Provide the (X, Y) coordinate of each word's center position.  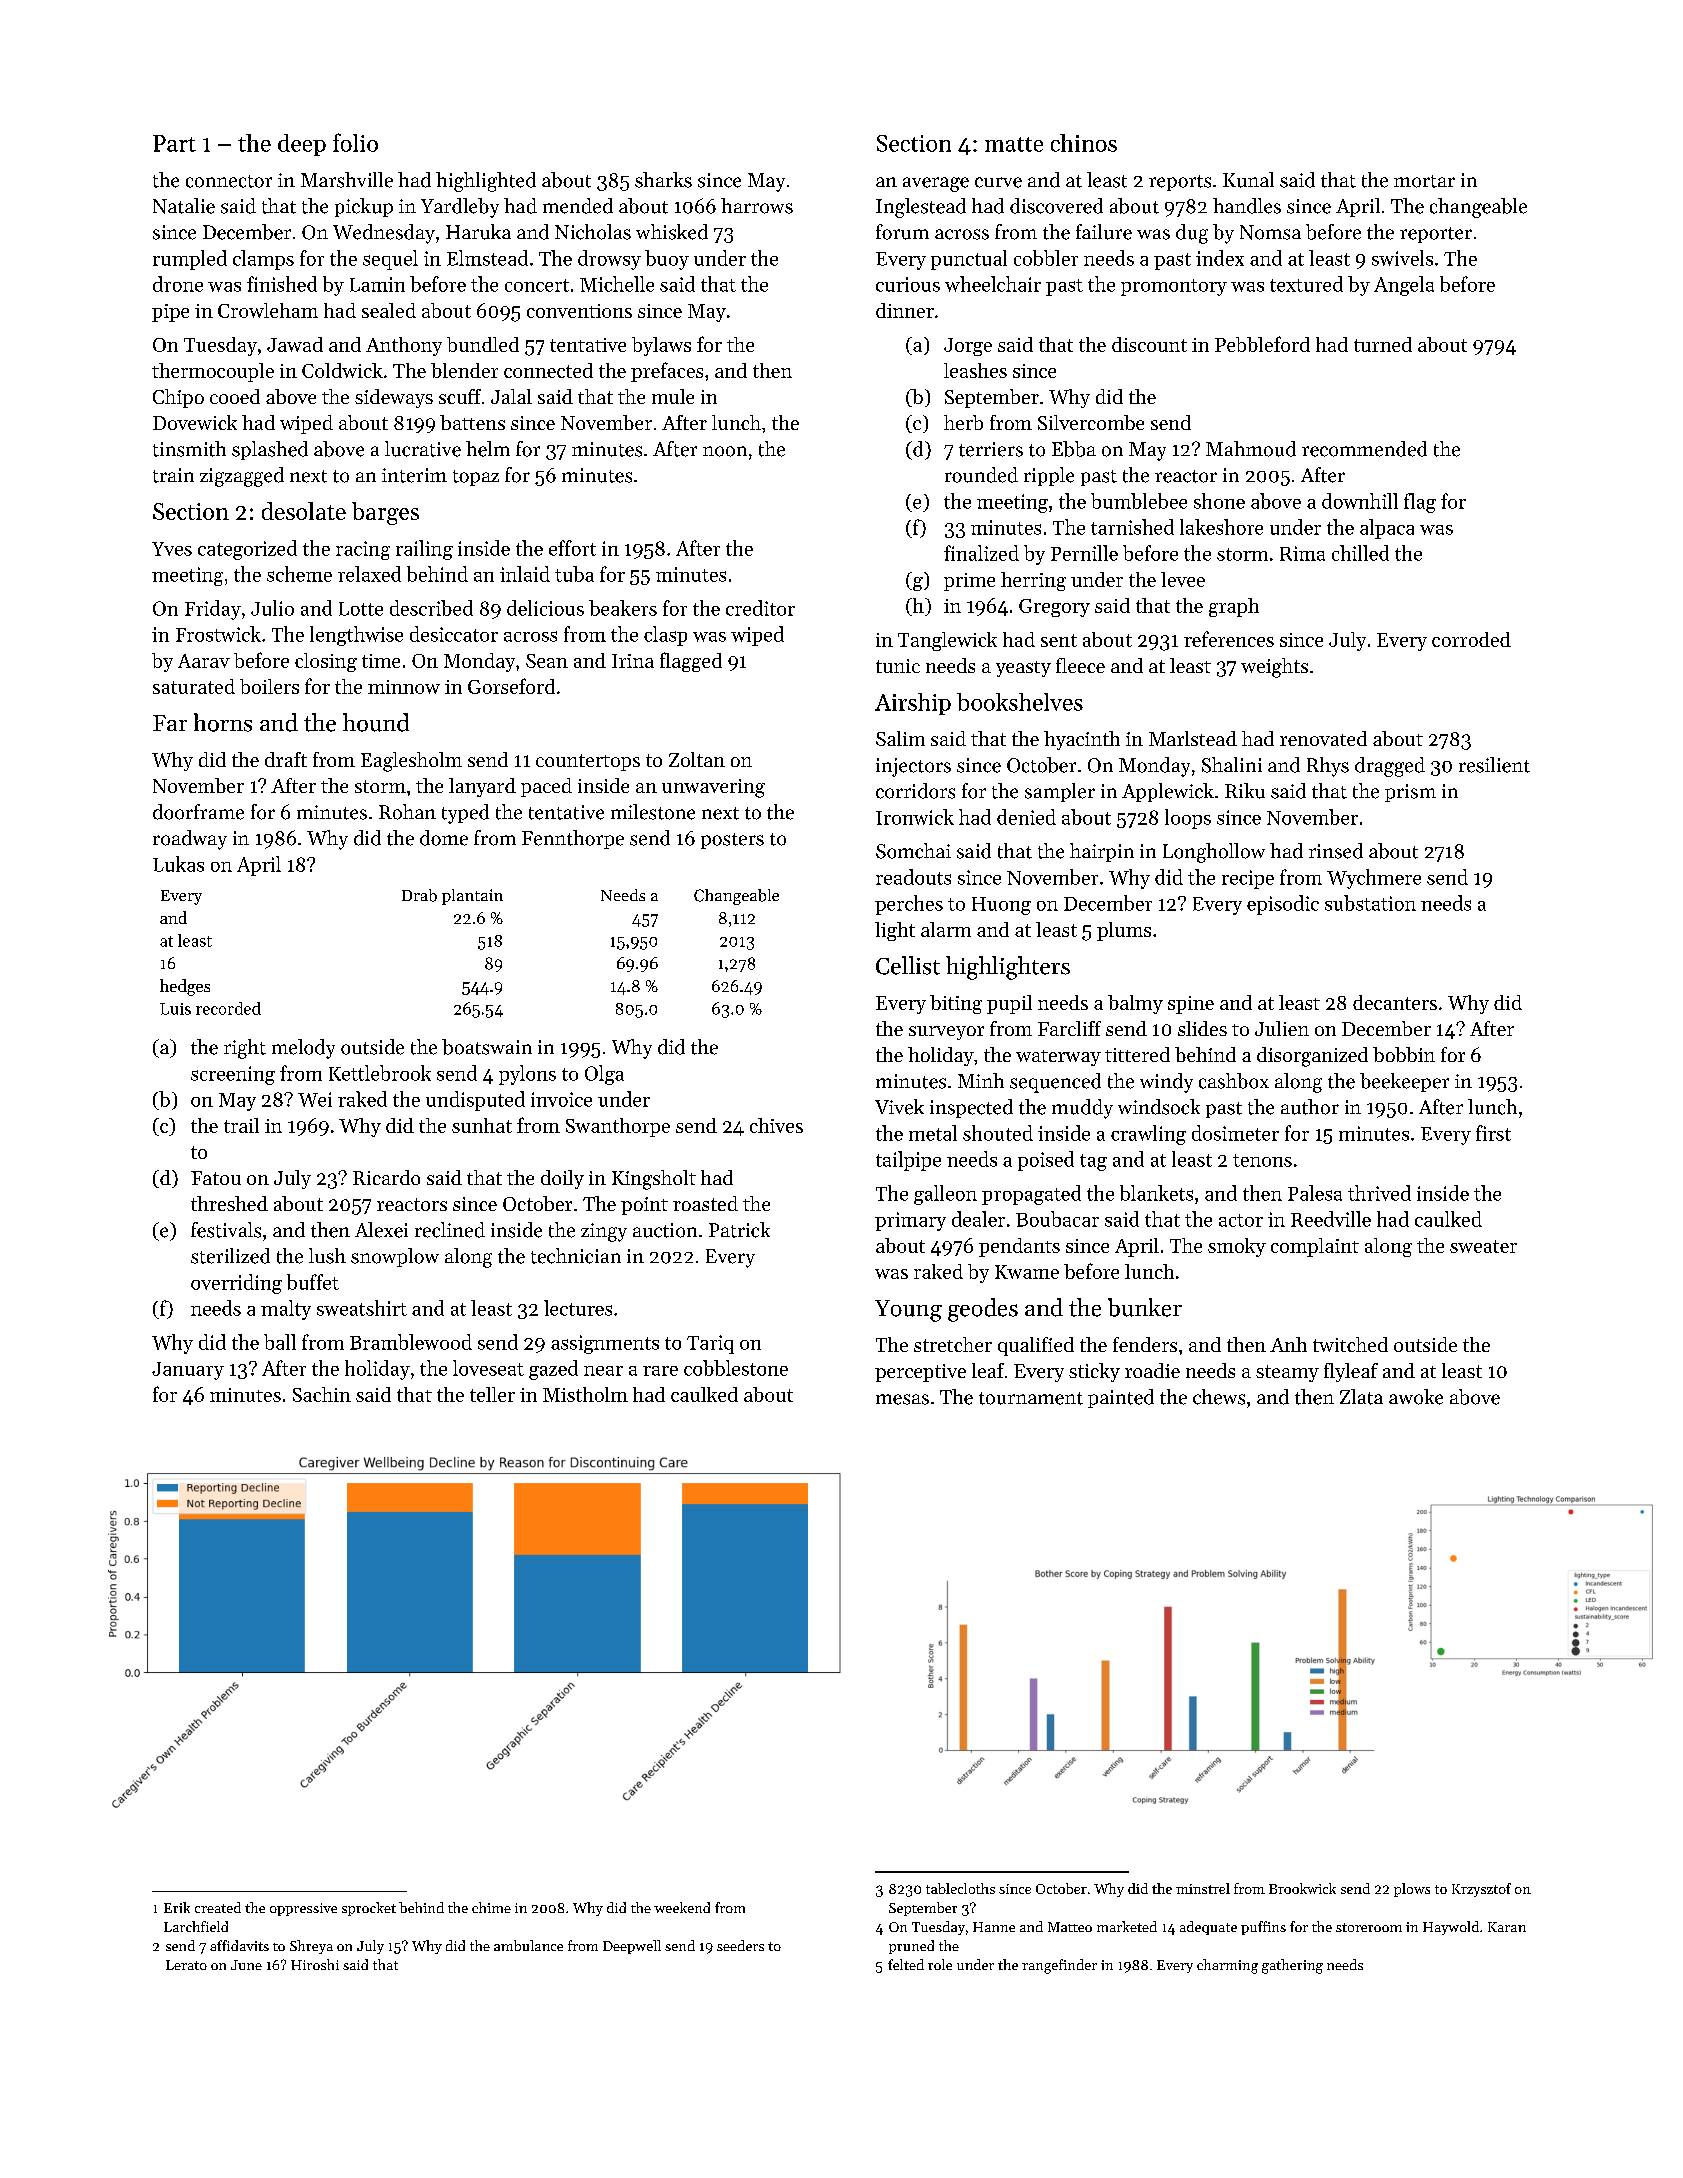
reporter (1436, 235)
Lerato (186, 1965)
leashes (975, 370)
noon (725, 451)
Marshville (347, 180)
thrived (1379, 1193)
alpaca (1387, 529)
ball (280, 1342)
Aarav (204, 661)
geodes (983, 1310)
